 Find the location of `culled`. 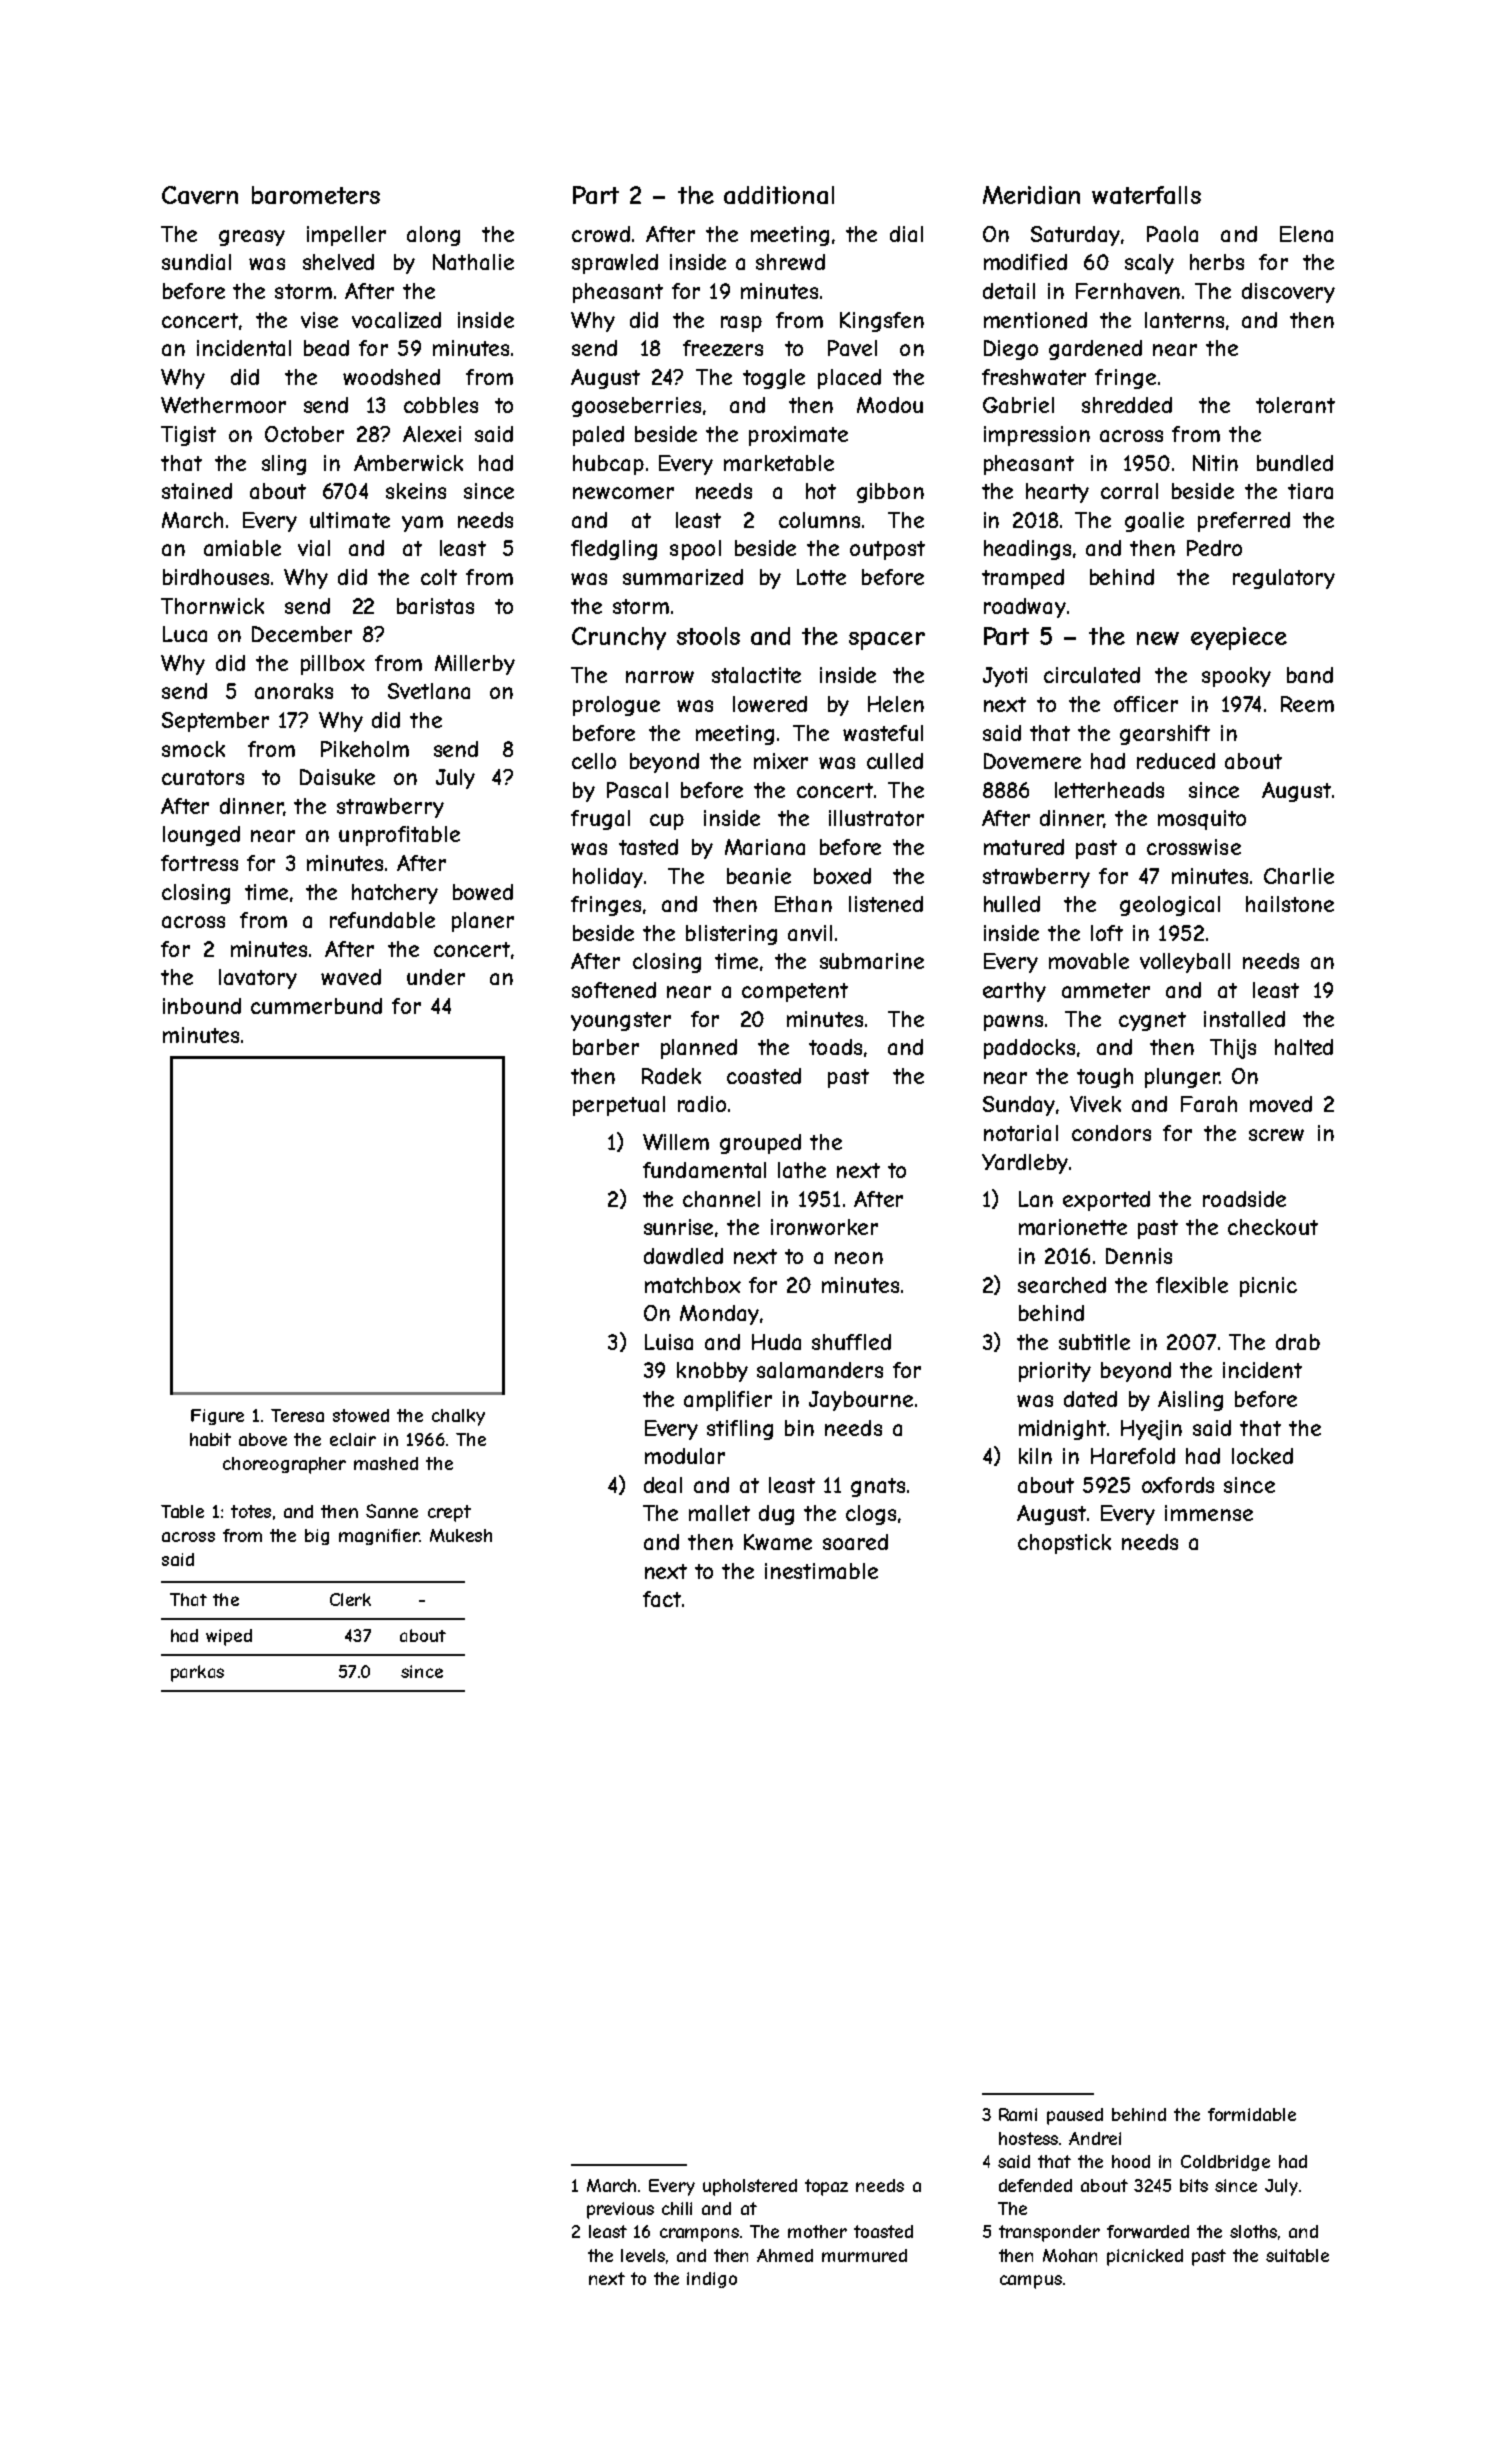

culled is located at coordinates (895, 761).
